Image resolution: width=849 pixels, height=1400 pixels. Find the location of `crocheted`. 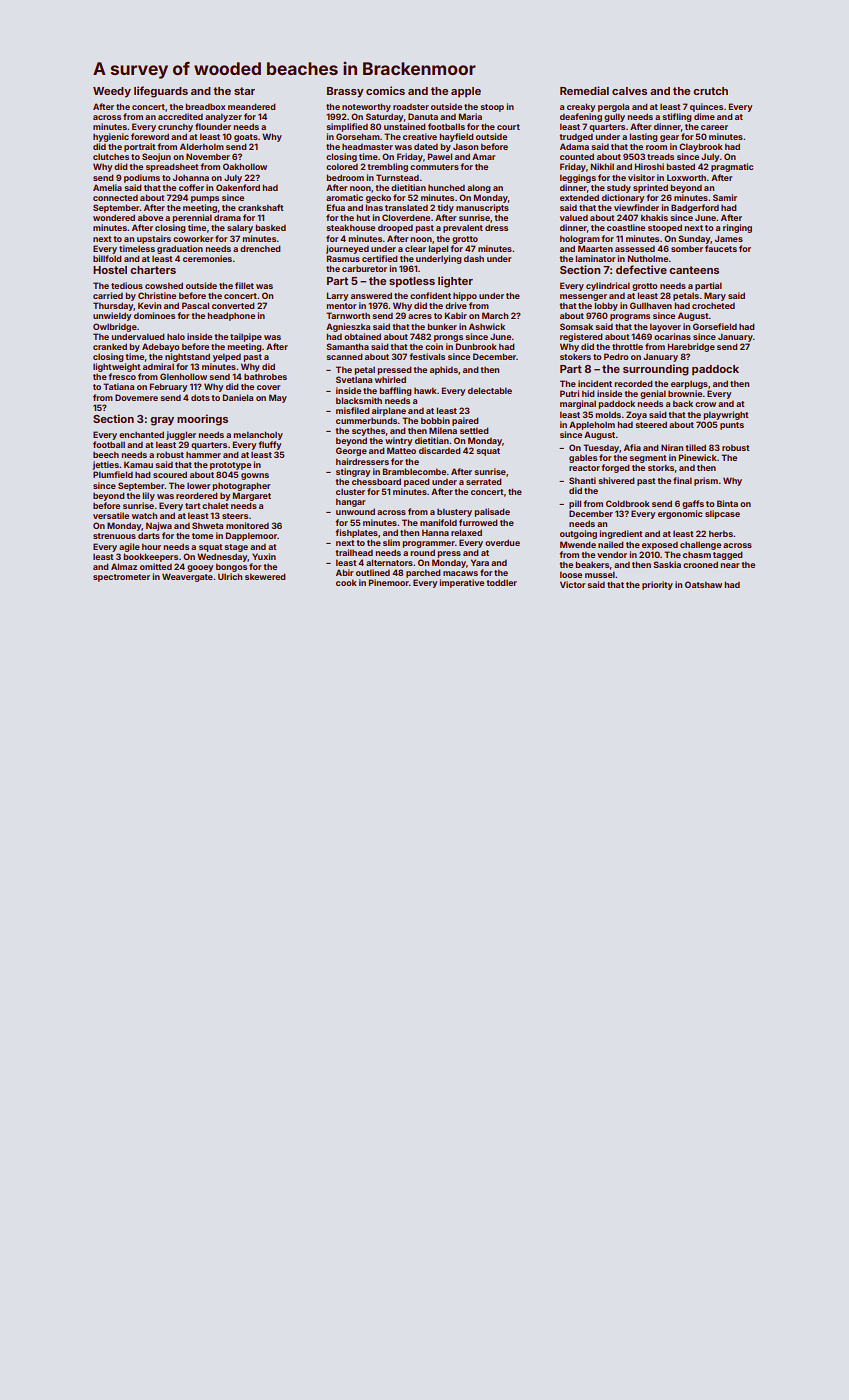

crocheted is located at coordinates (713, 305).
